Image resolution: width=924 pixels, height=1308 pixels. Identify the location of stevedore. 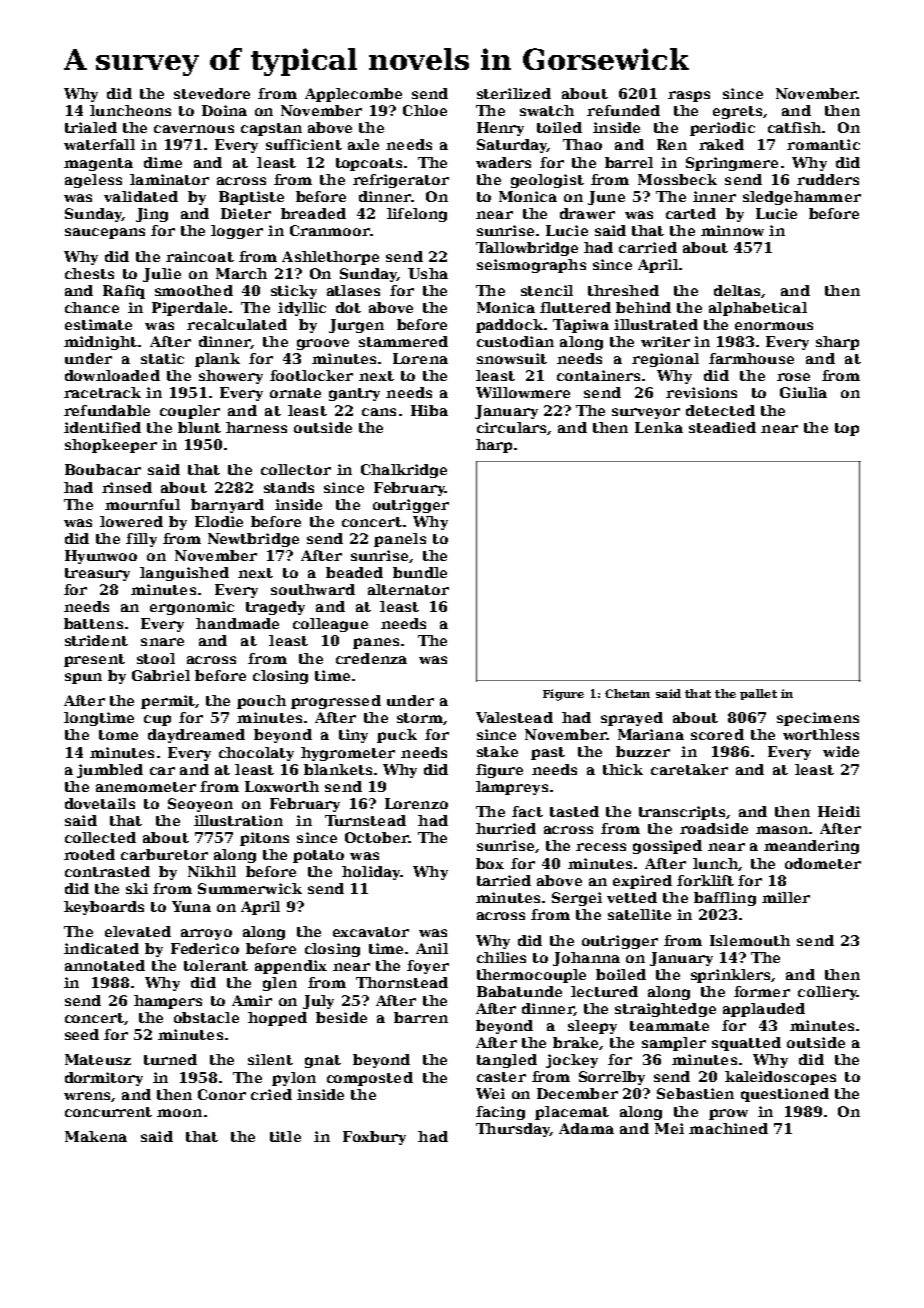
(212, 93).
